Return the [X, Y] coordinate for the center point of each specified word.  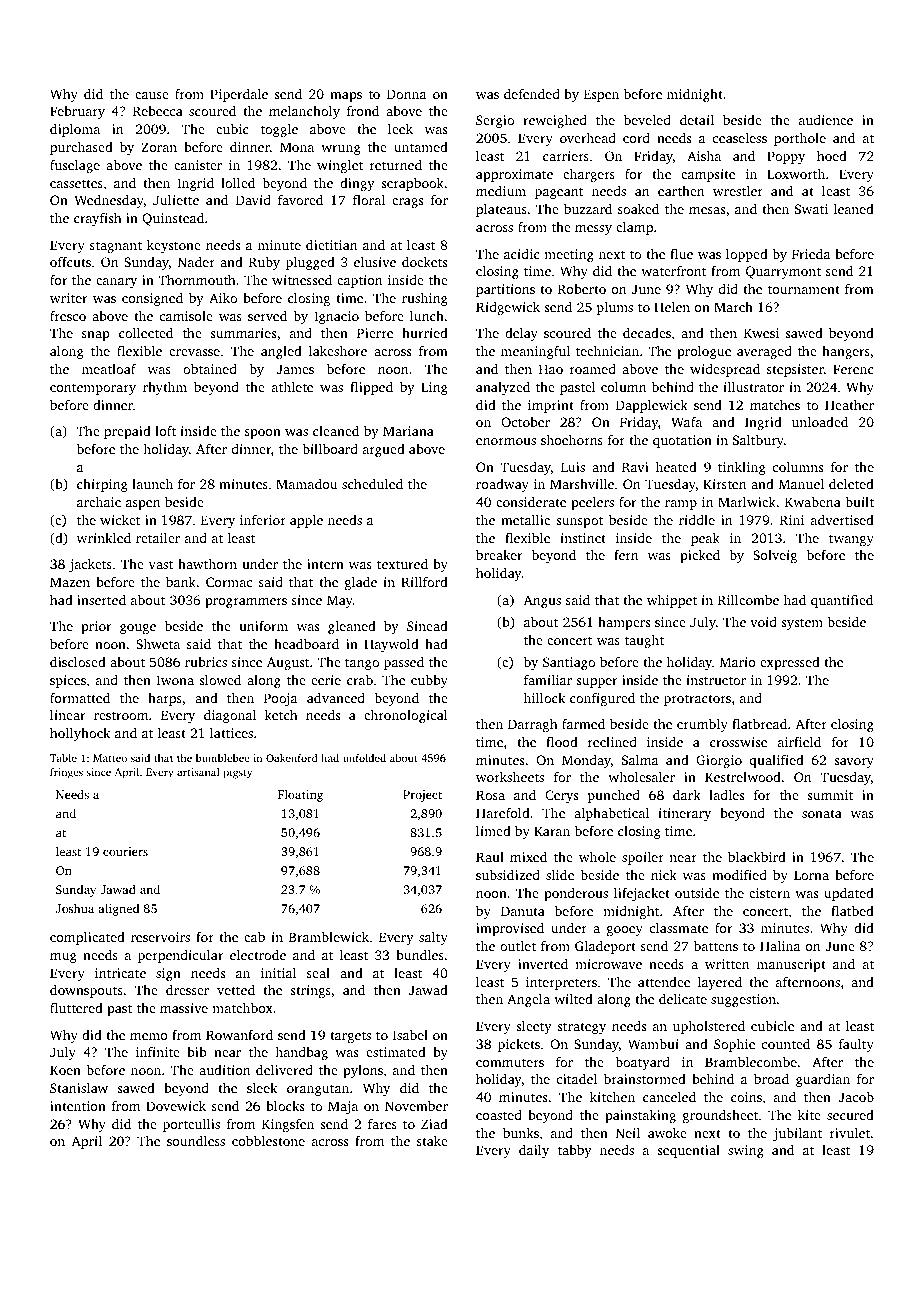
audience [826, 120]
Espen [601, 95]
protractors [697, 700]
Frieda [811, 254]
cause [152, 95]
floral [369, 199]
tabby [575, 1151]
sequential [688, 1151]
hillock [544, 697]
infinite [158, 1051]
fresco [68, 316]
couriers [125, 851]
